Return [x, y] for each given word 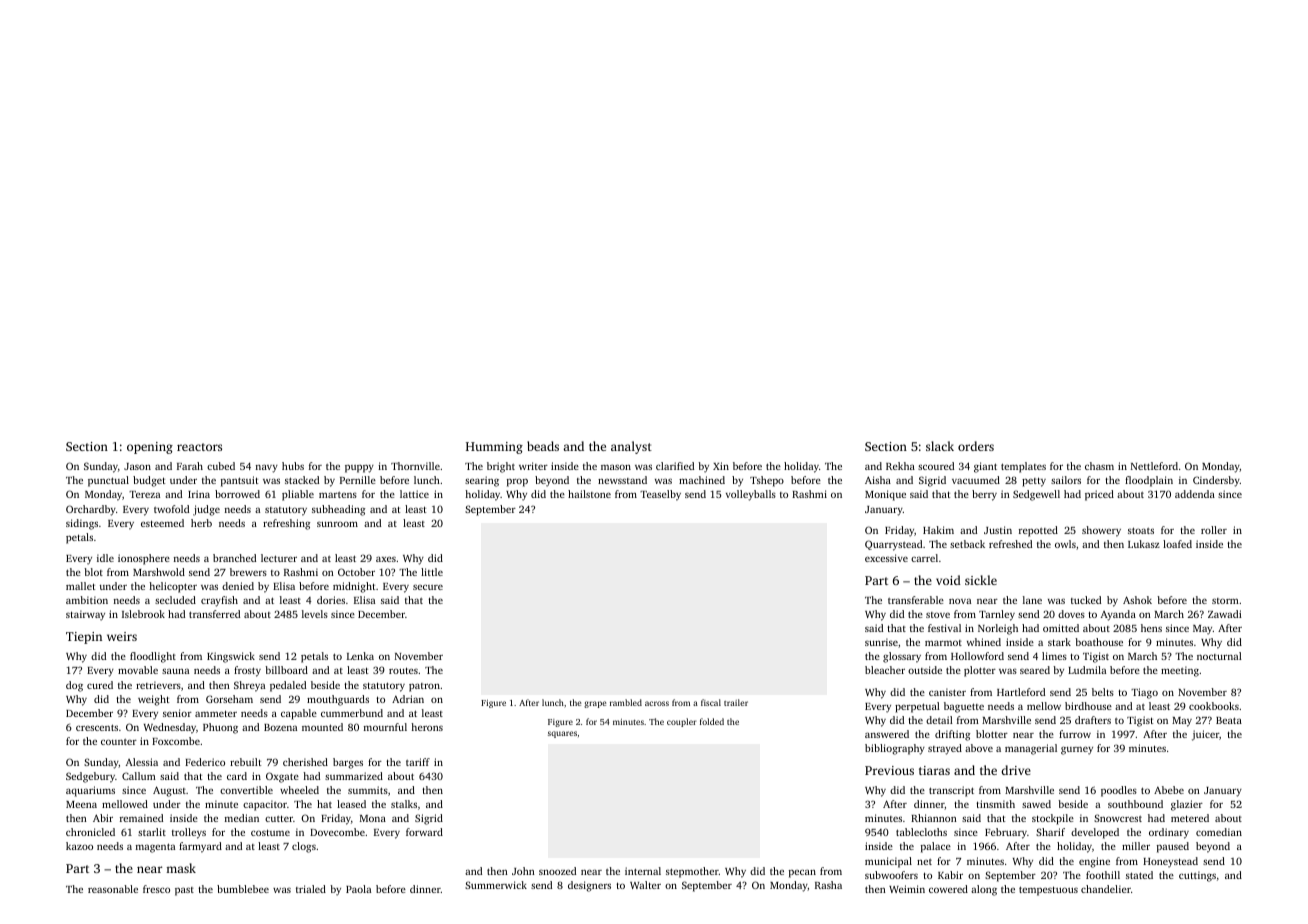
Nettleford [1154, 466]
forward [424, 832]
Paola [358, 889]
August [169, 791]
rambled [626, 702]
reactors [199, 447]
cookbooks [1214, 706]
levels [315, 614]
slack [940, 446]
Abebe [1169, 790]
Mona [373, 818]
